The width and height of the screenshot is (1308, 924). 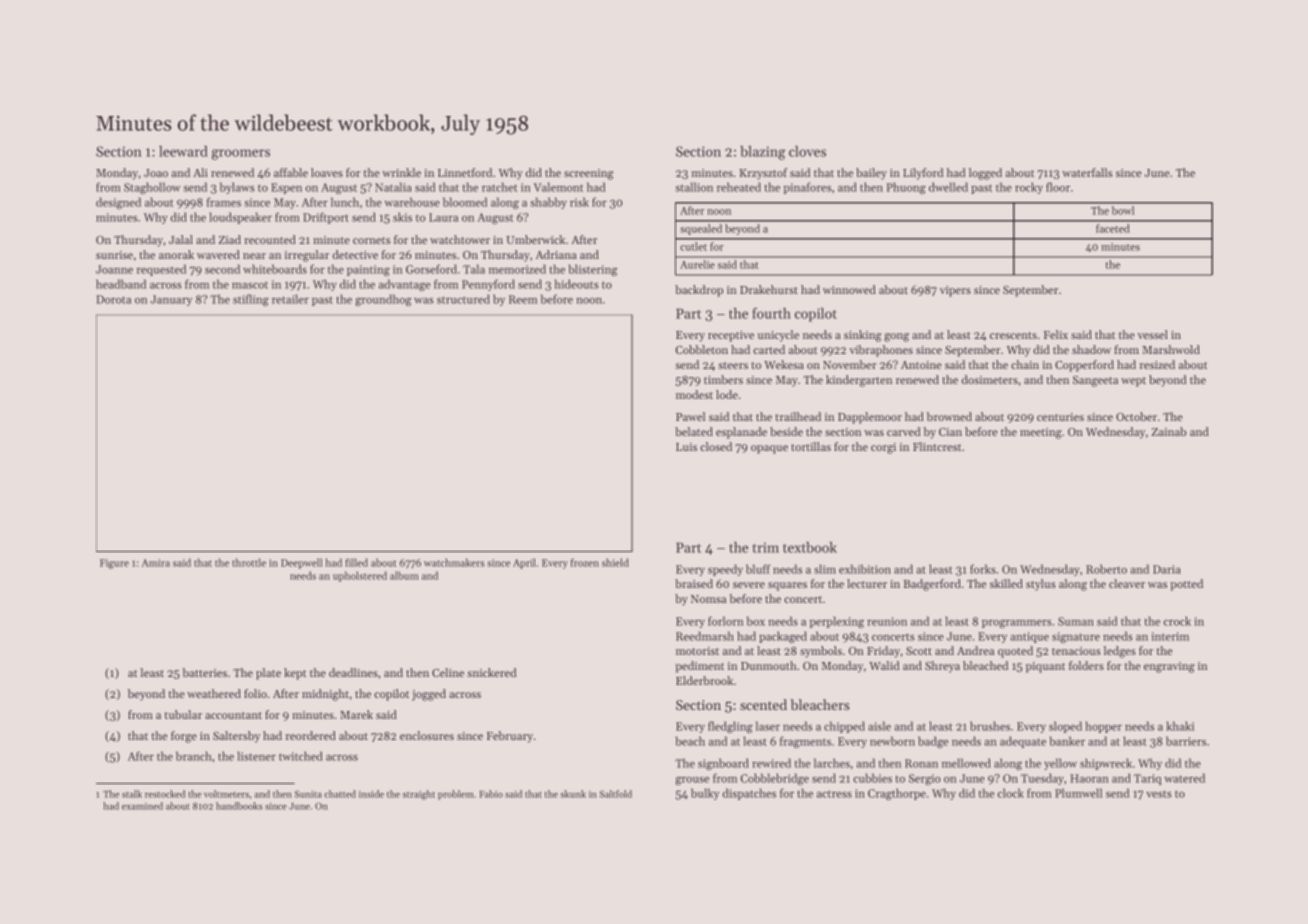 I want to click on vipers, so click(x=955, y=291).
